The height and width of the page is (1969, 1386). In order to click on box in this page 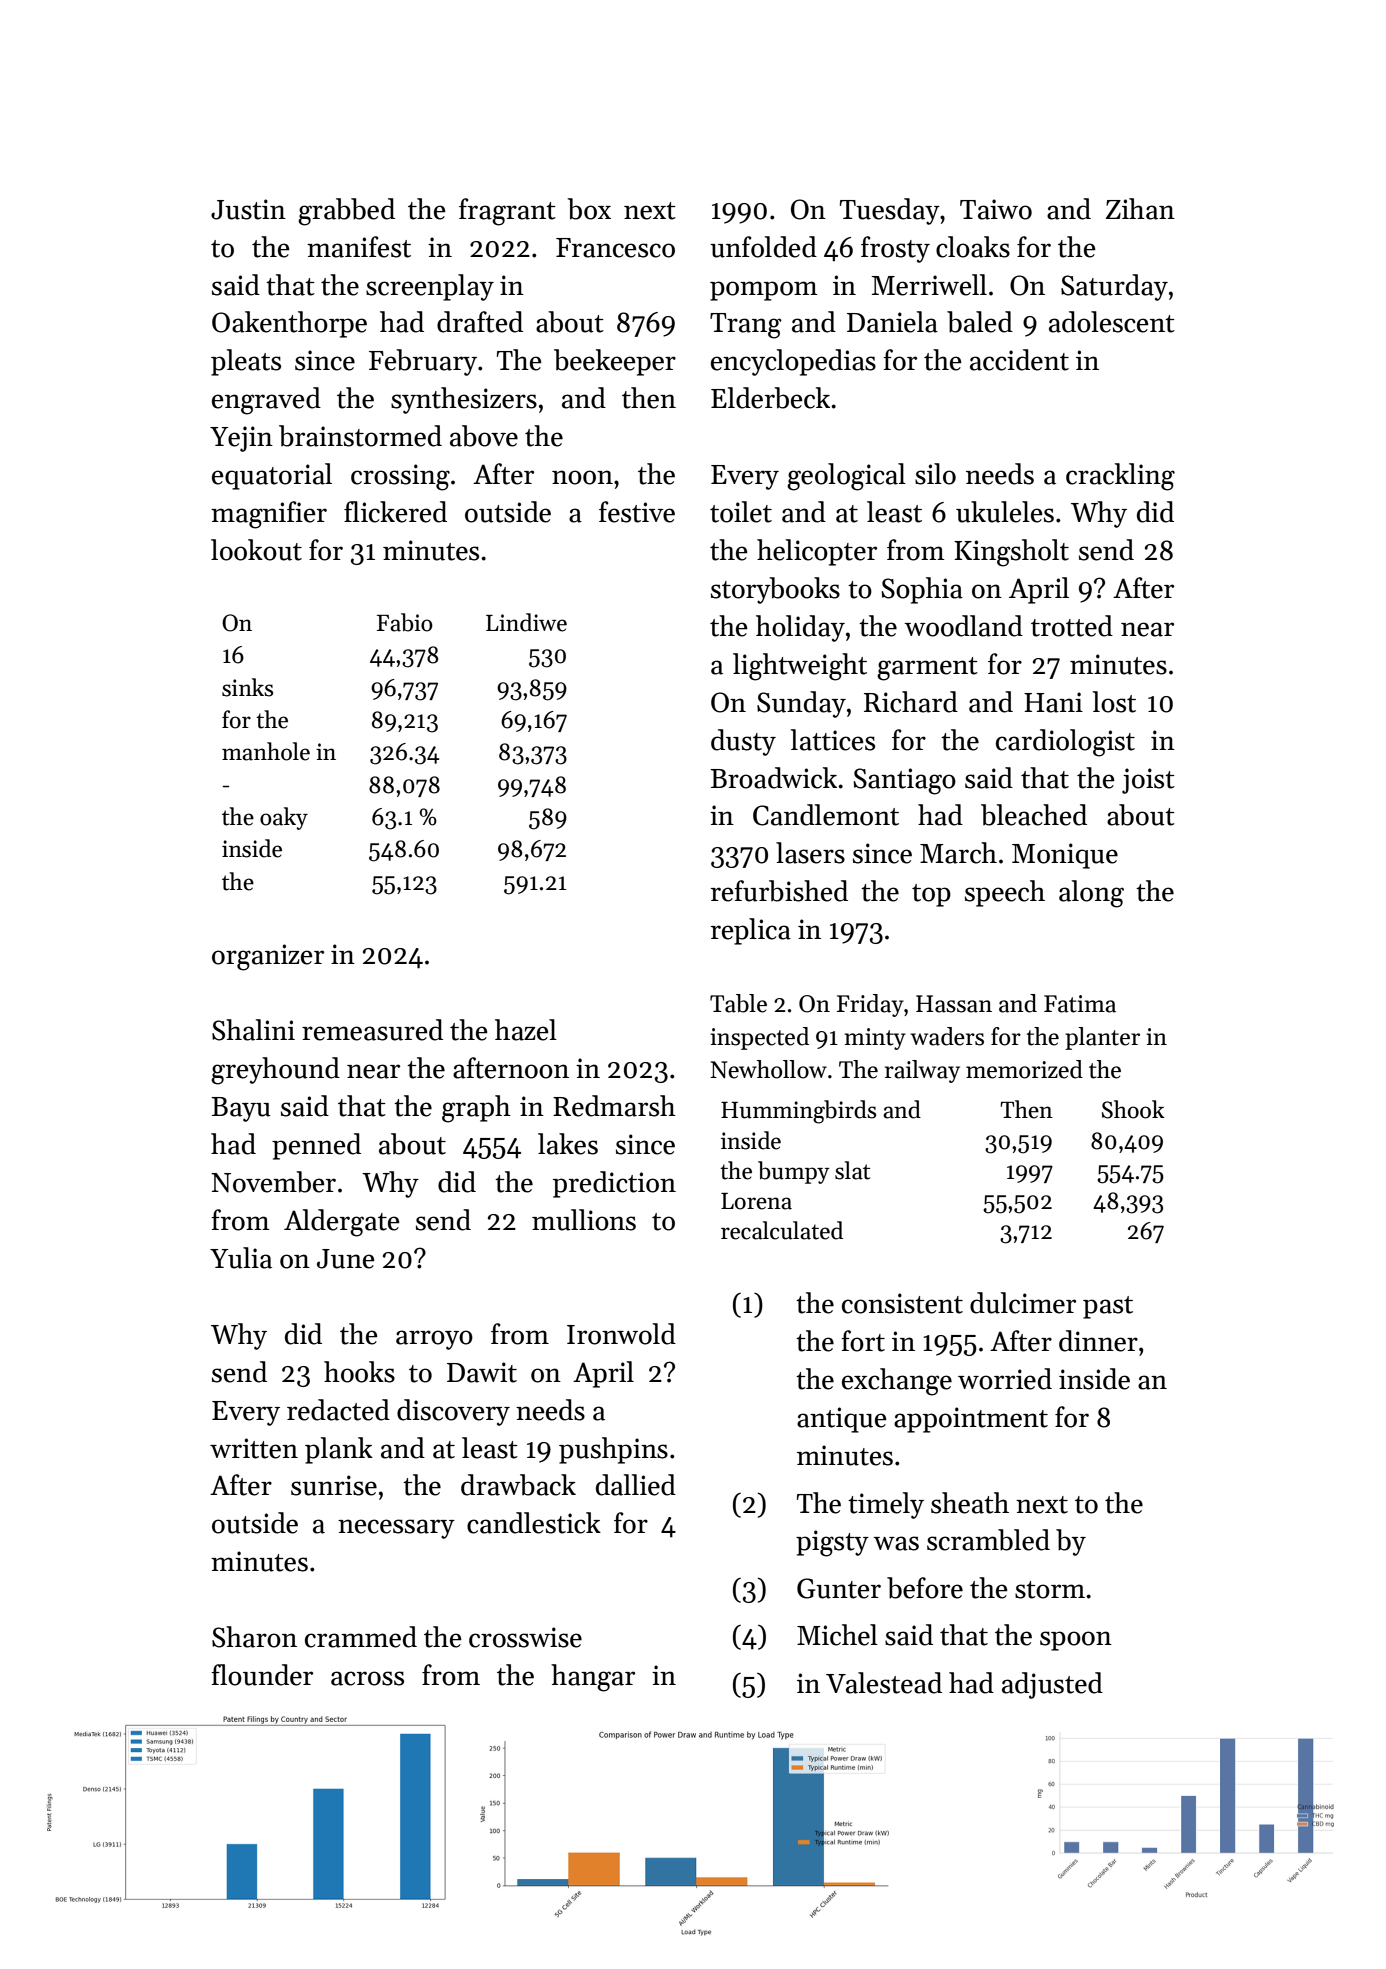, I will do `click(589, 209)`.
